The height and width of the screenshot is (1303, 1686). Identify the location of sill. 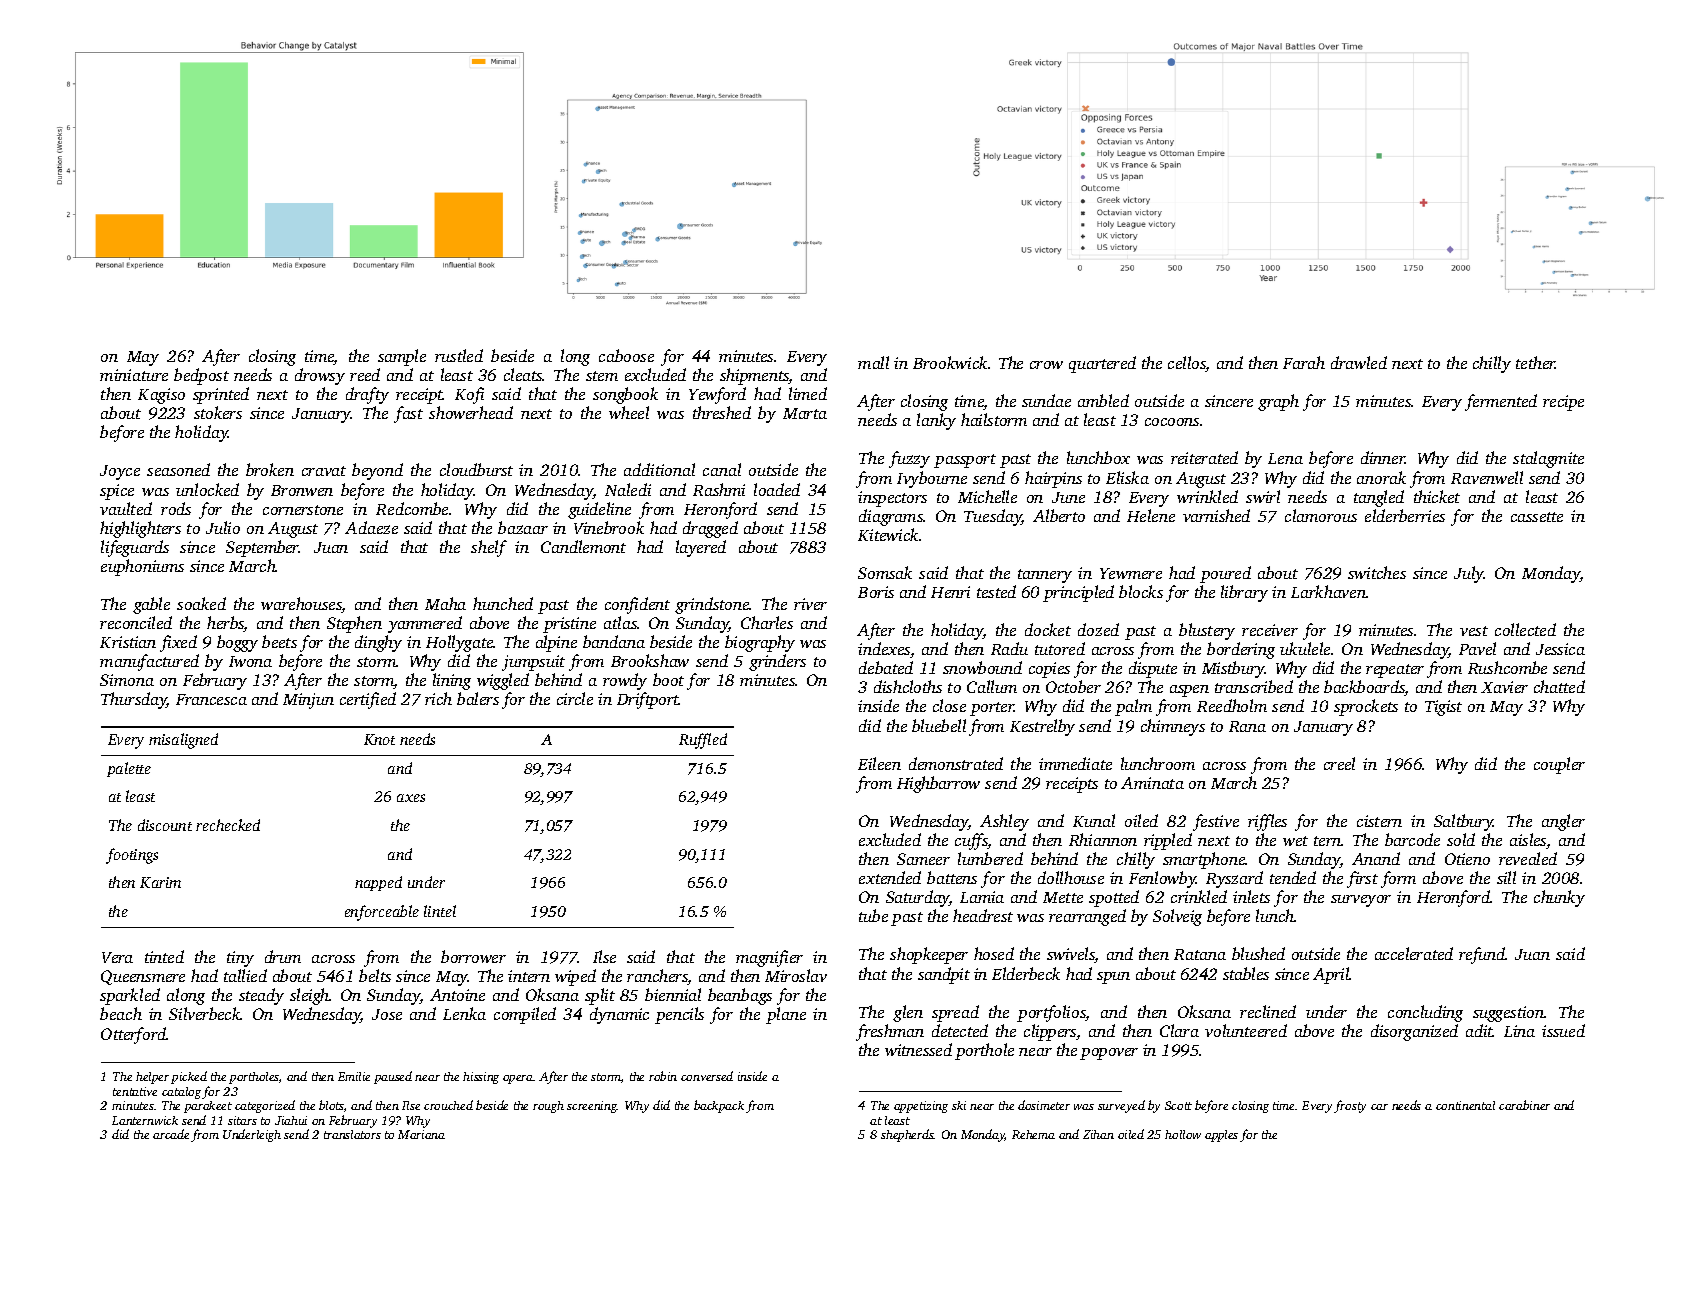
(1506, 877).
